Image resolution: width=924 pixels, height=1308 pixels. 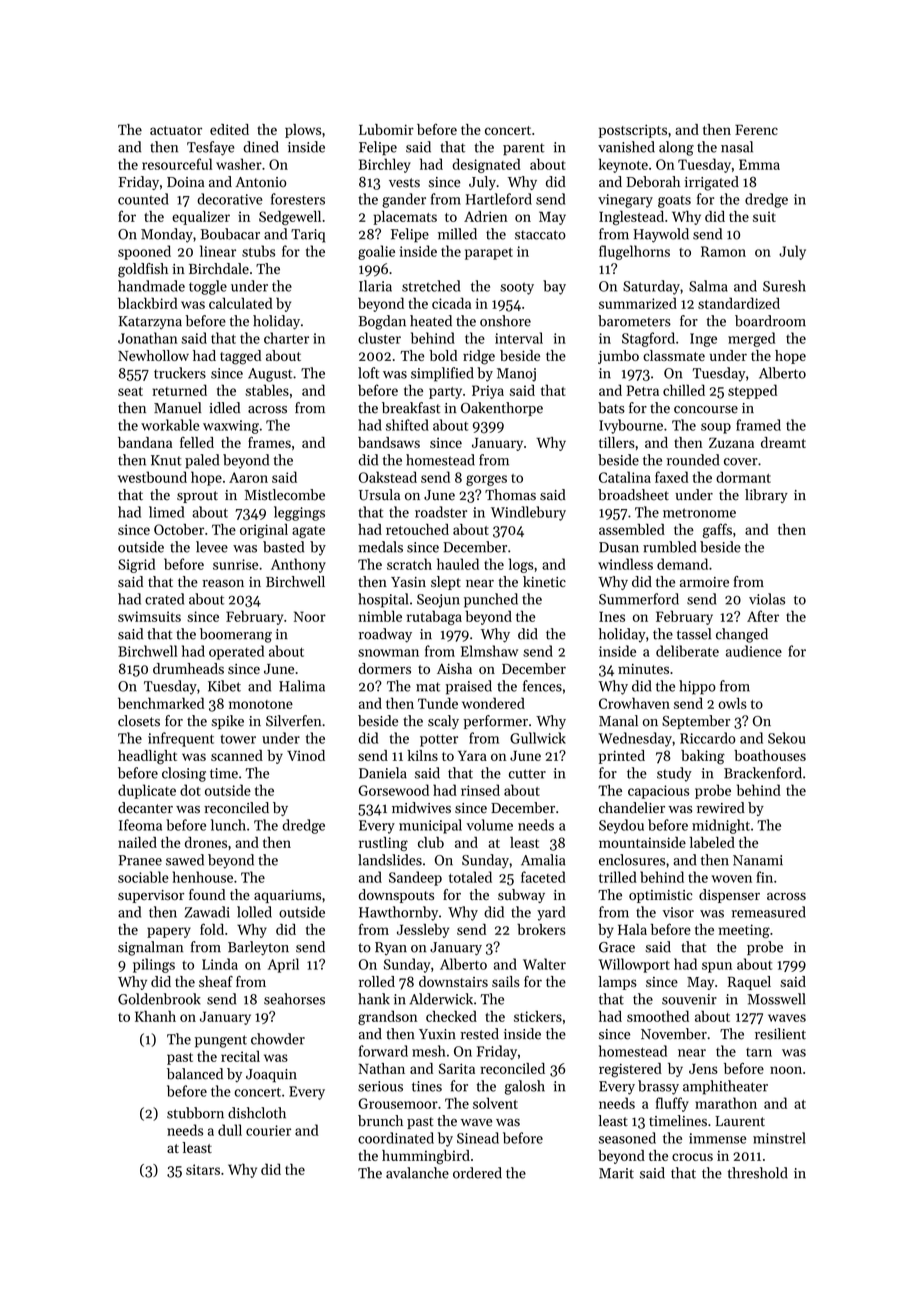 I want to click on serious, so click(x=380, y=1086).
